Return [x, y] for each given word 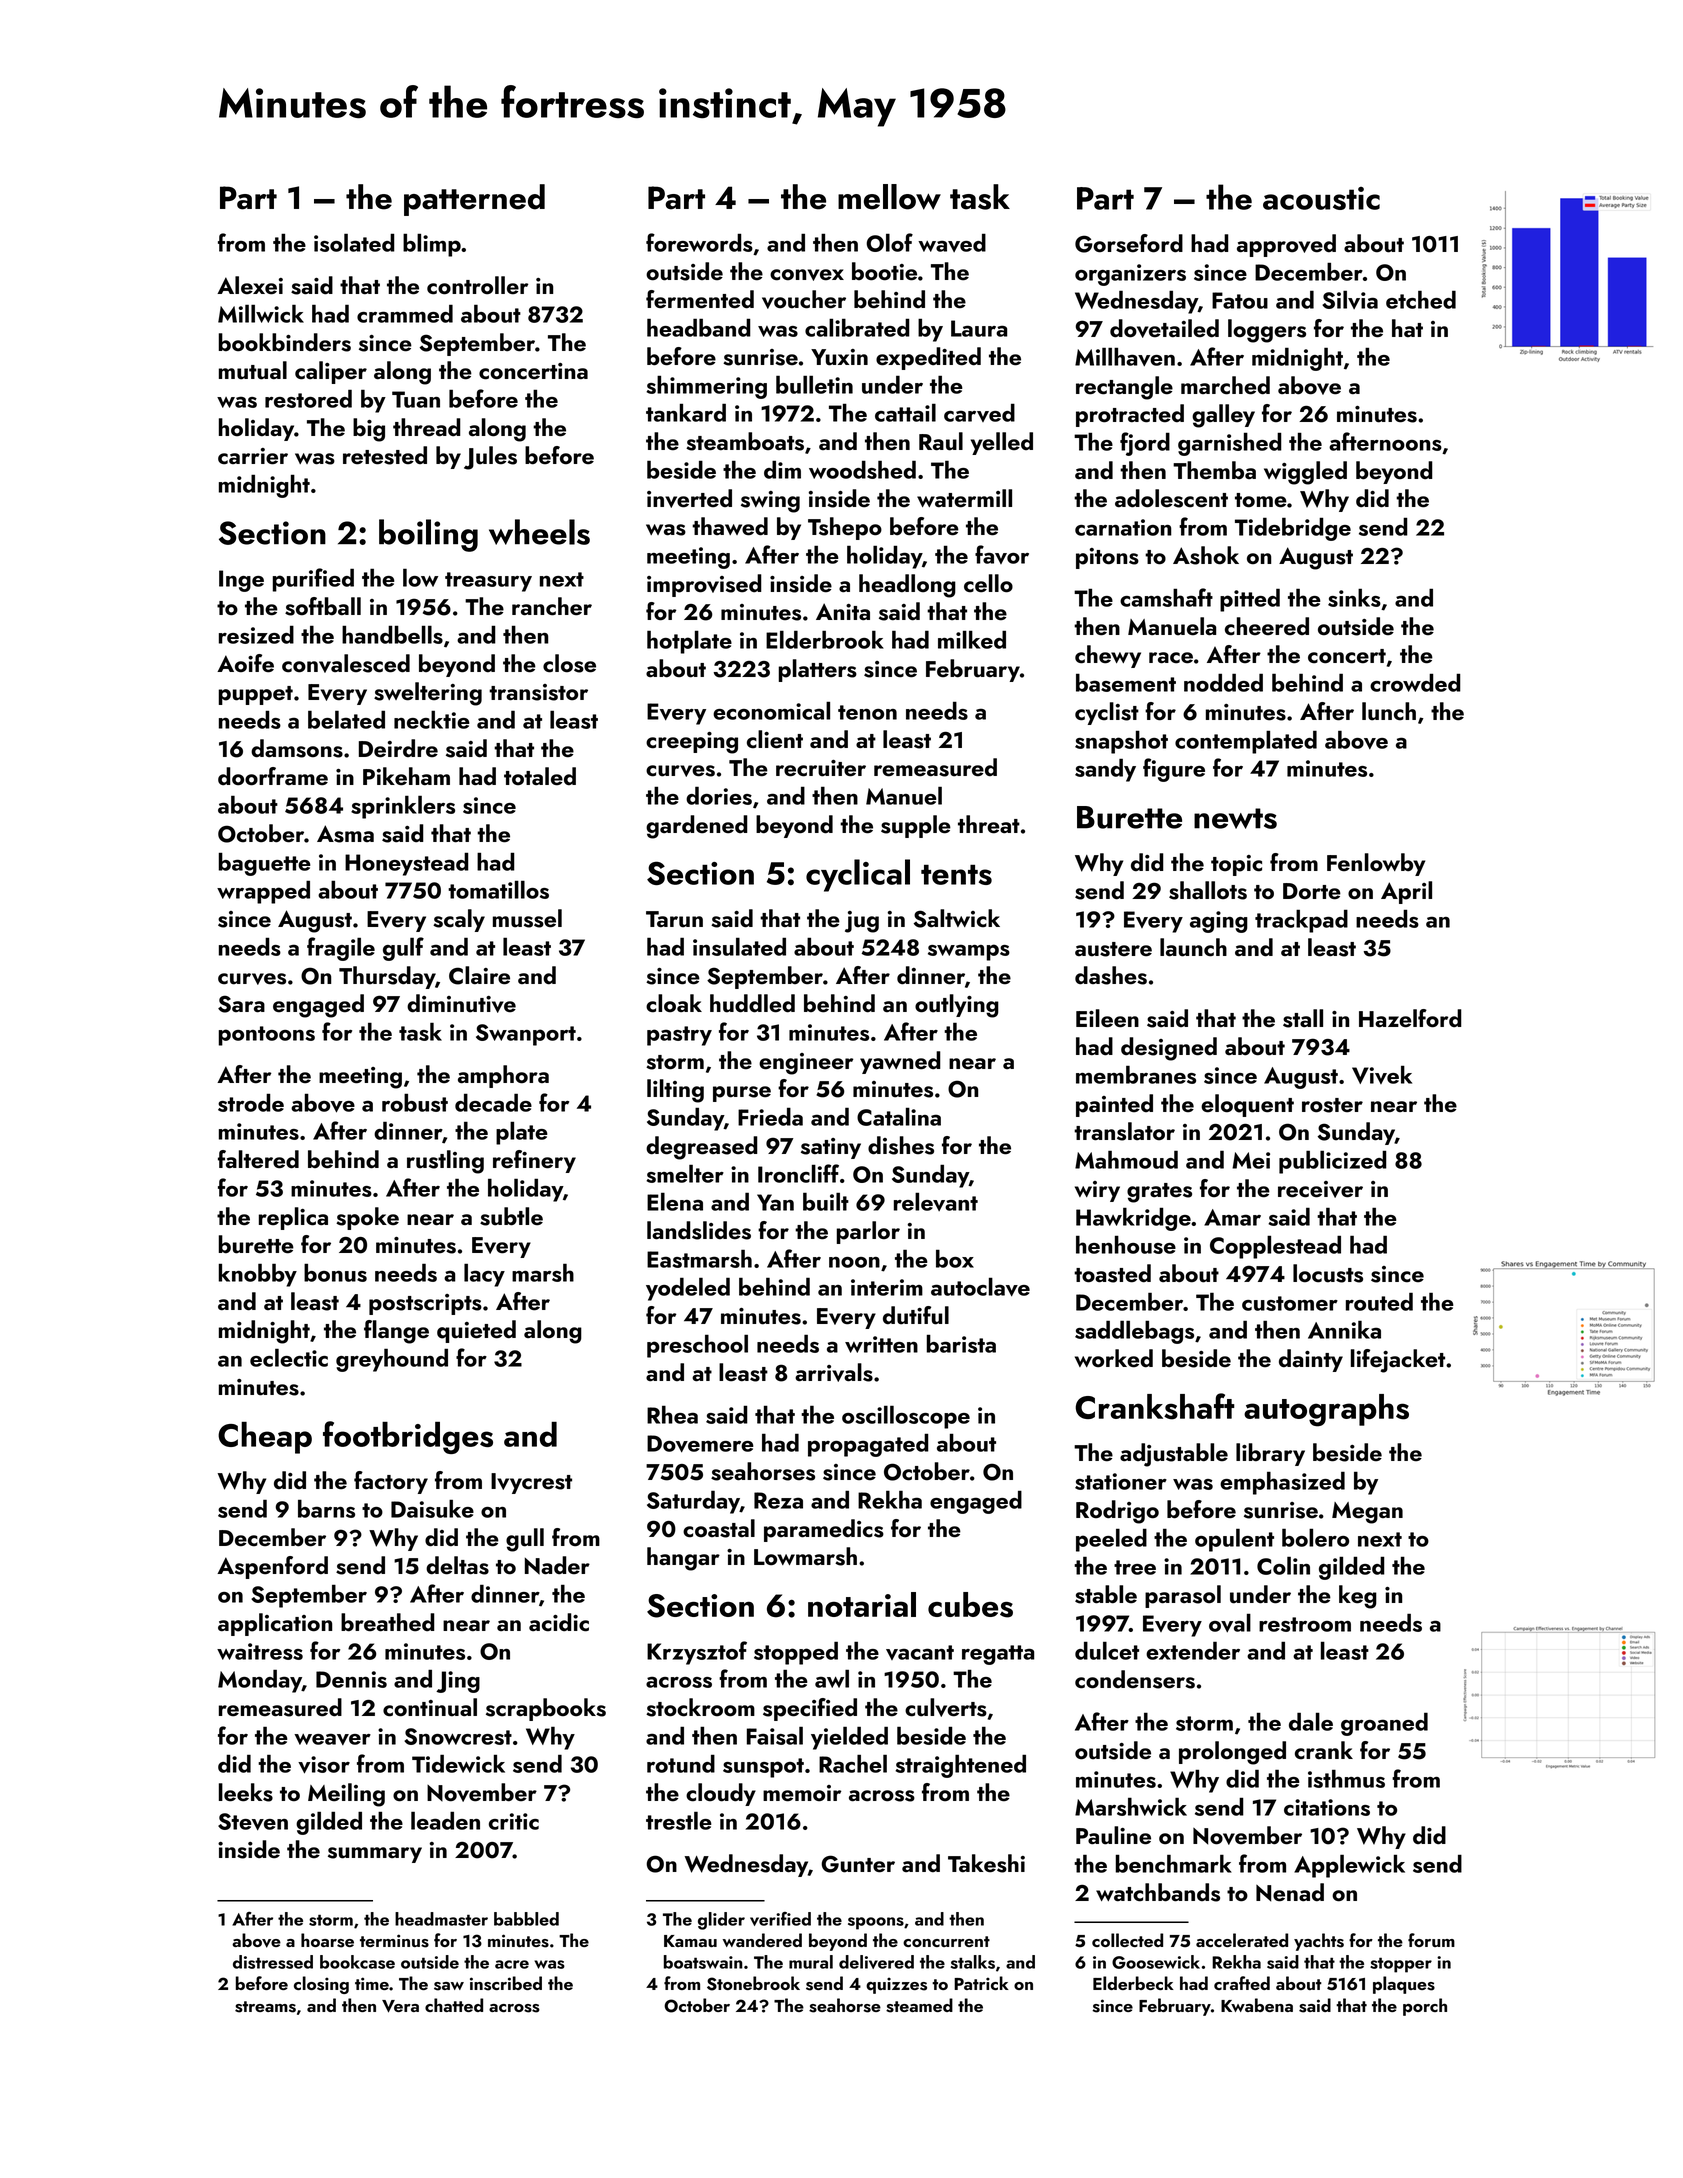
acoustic [1321, 198]
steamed [919, 2005]
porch [1425, 2007]
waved [952, 242]
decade [493, 1102]
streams [265, 2007]
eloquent [1247, 1105]
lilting [675, 1091]
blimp [432, 245]
